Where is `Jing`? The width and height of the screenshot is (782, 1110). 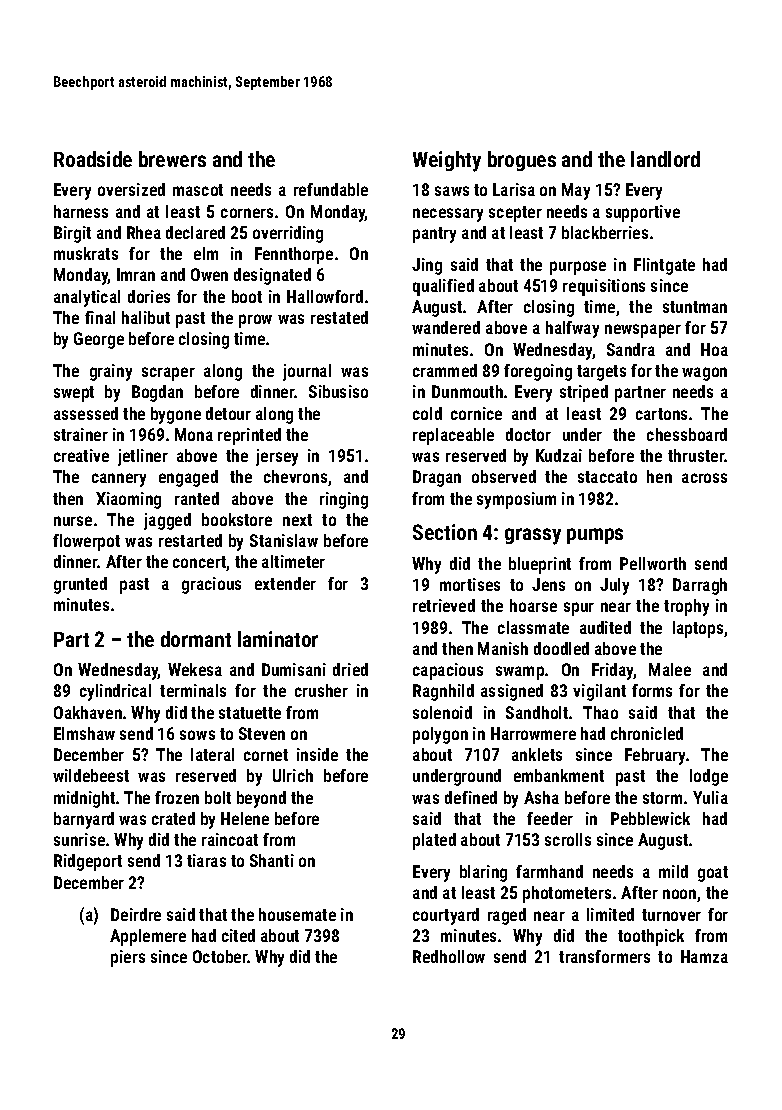 Jing is located at coordinates (427, 266).
